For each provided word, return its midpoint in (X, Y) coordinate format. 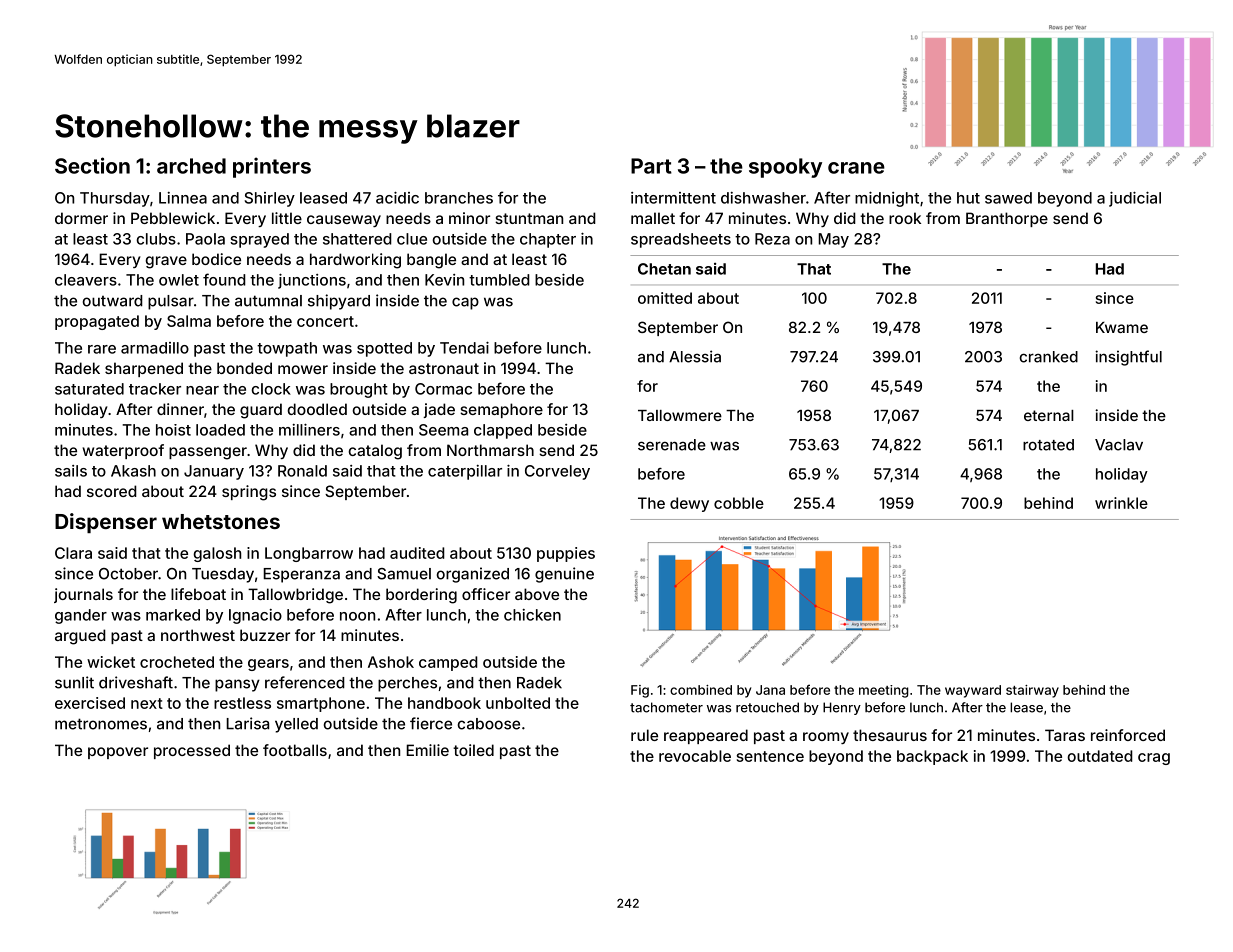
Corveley (557, 472)
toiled (473, 750)
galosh (217, 554)
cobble (739, 503)
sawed (1008, 198)
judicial (1135, 199)
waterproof (123, 451)
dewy (689, 504)
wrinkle (1121, 503)
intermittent (673, 198)
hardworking (355, 261)
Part (651, 166)
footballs (295, 750)
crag (1154, 759)
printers (272, 167)
